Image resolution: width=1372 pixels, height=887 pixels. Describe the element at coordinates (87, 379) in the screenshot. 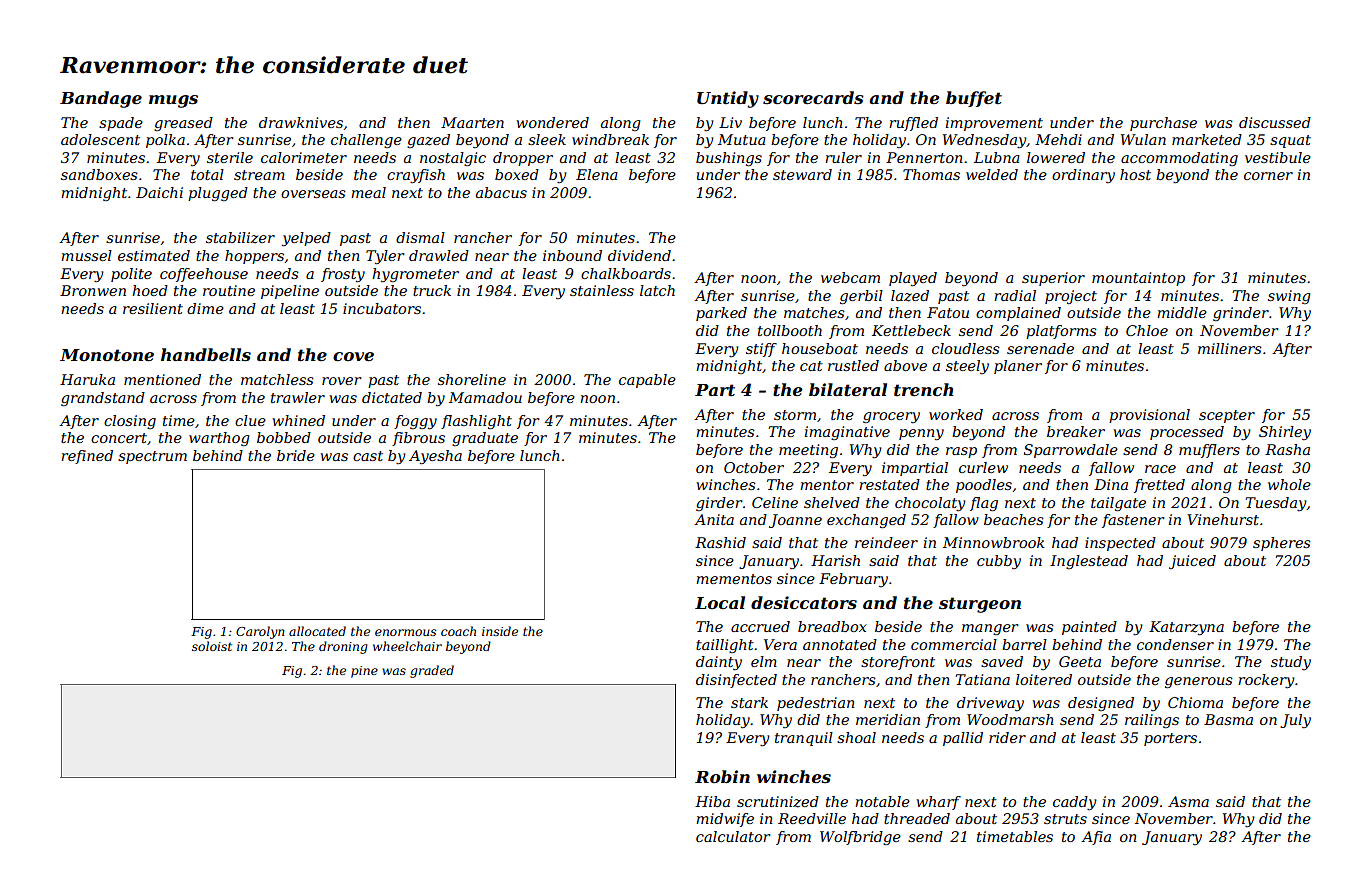

I see `Haruka` at that location.
